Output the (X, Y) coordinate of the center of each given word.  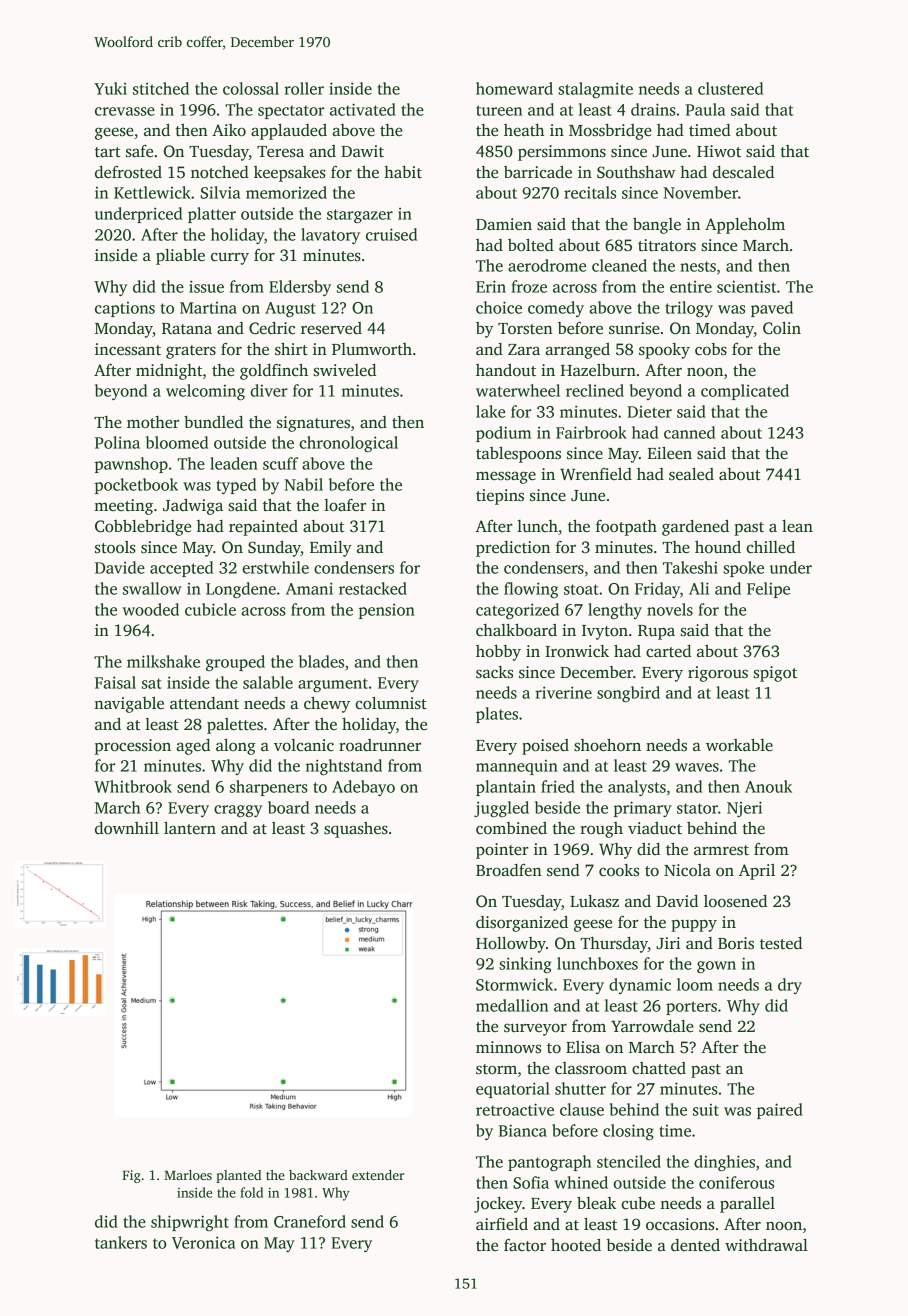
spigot (775, 674)
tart (108, 152)
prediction (513, 549)
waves (697, 767)
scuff (280, 463)
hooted (576, 1244)
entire (691, 287)
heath (524, 130)
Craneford (310, 1221)
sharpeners (269, 788)
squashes (356, 830)
